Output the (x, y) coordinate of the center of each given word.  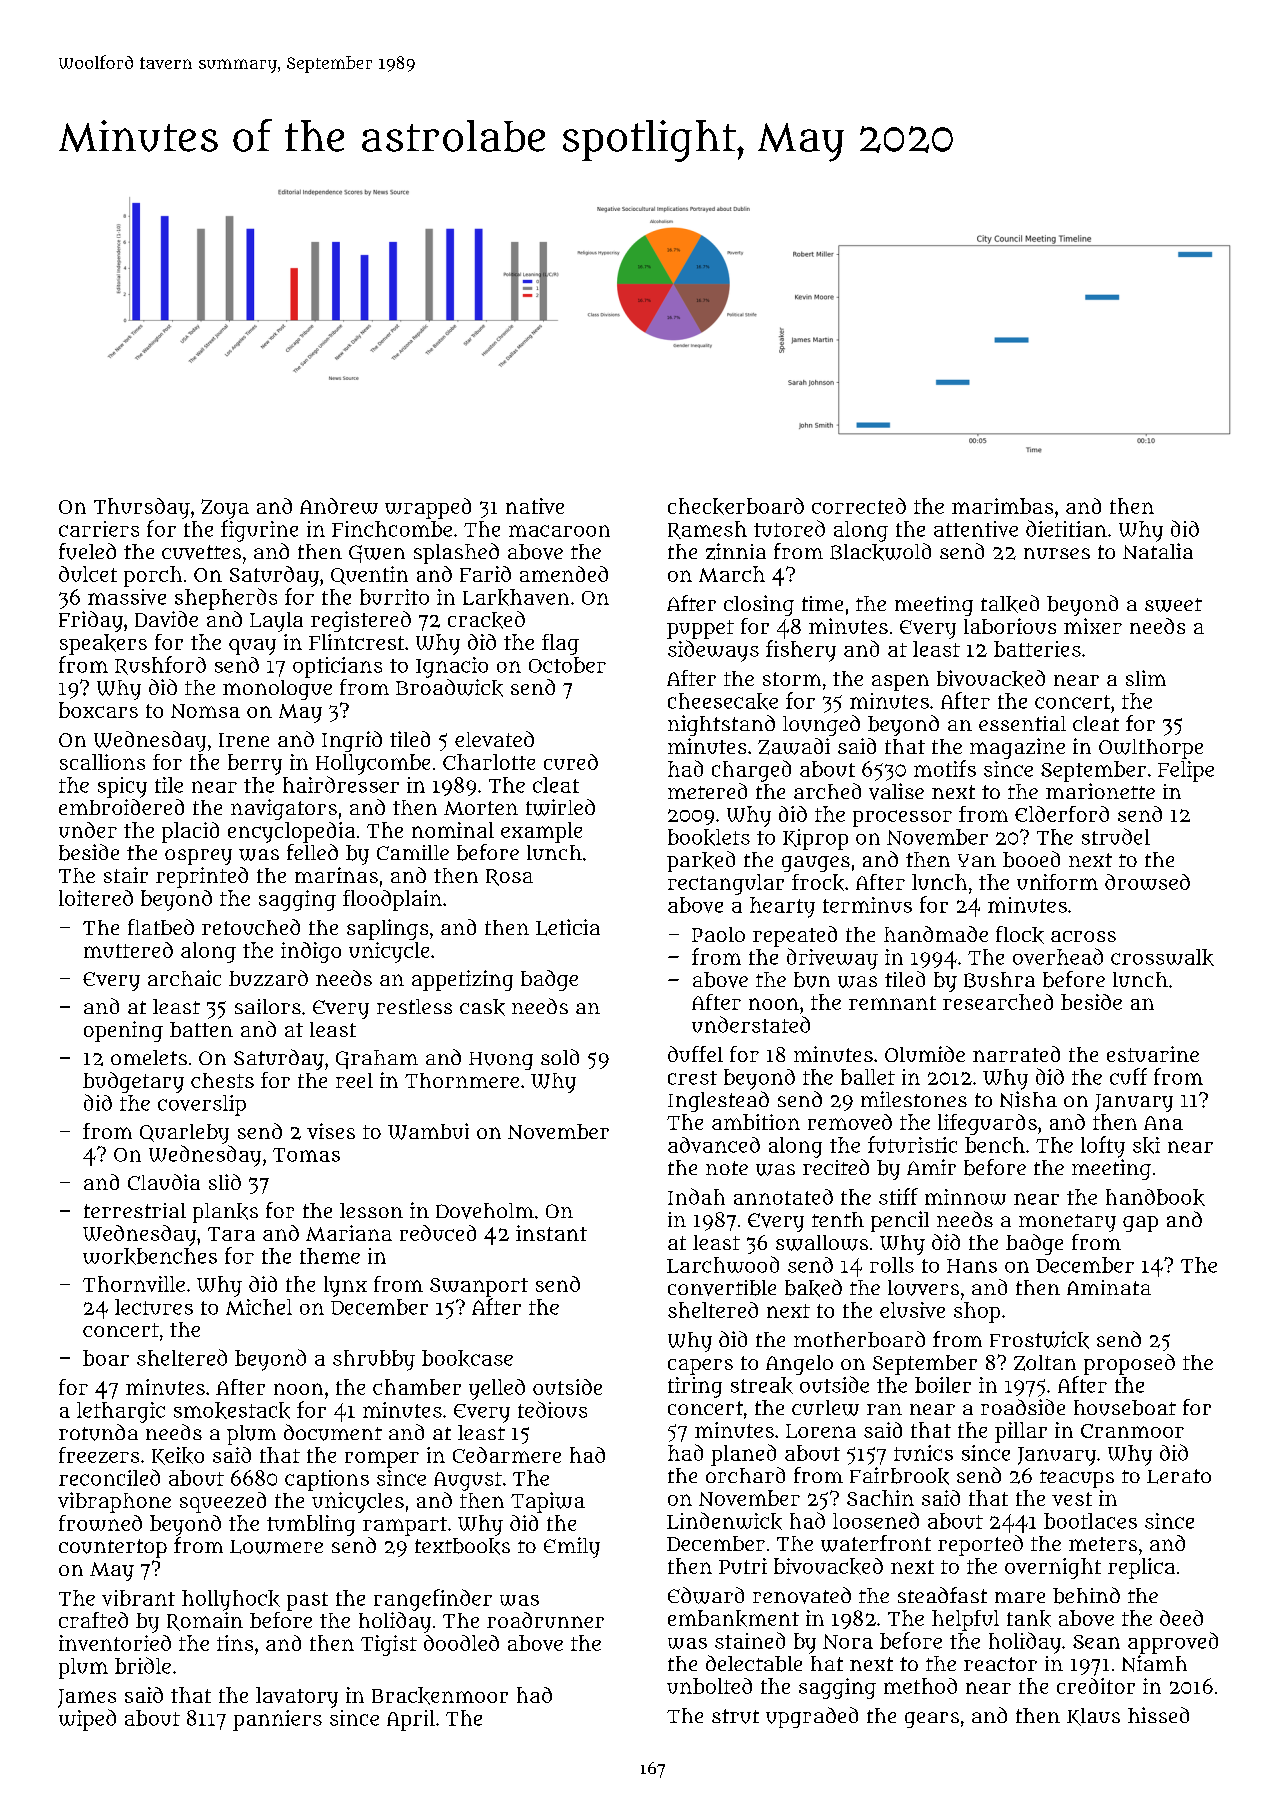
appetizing (462, 980)
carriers (99, 529)
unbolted (709, 1686)
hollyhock (231, 1600)
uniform (1057, 882)
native (535, 506)
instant (551, 1233)
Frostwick (1039, 1340)
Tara (231, 1234)
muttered (128, 950)
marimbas (1002, 506)
